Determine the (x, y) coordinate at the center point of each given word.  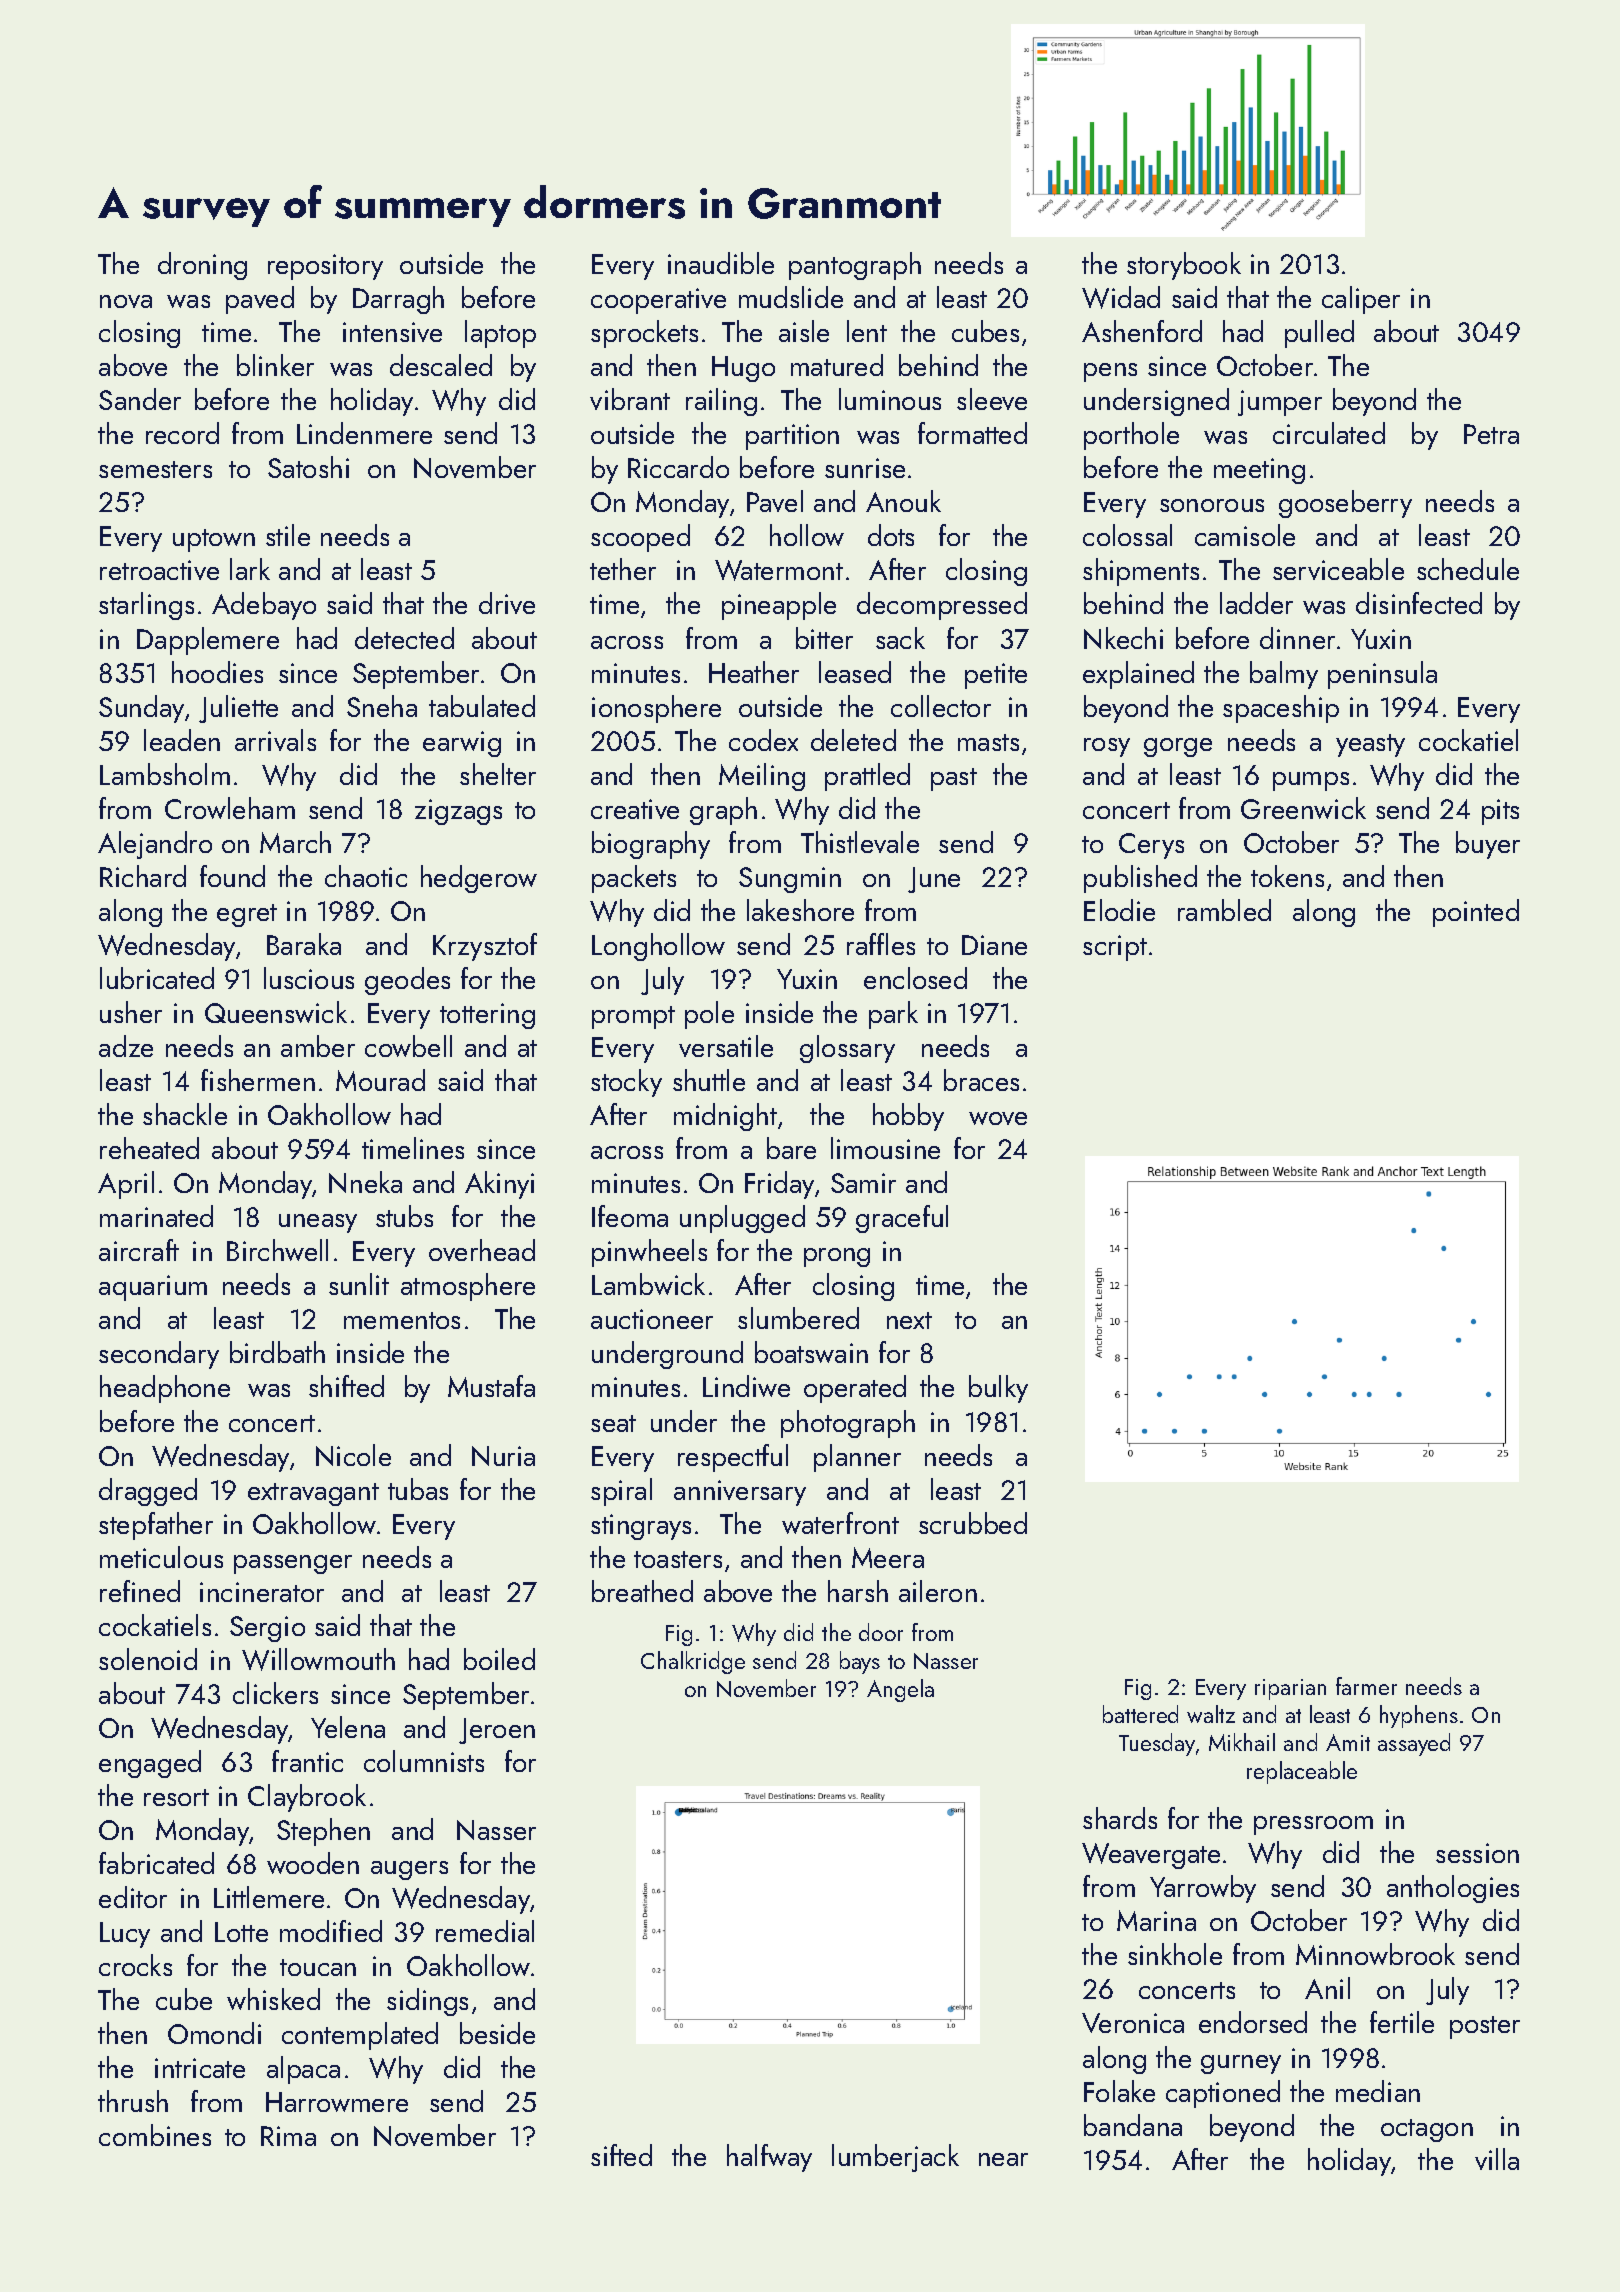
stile (288, 535)
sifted (621, 2155)
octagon (1427, 2130)
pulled (1319, 334)
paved (260, 300)
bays (860, 1662)
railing (721, 402)
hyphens (1419, 1716)
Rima (288, 2136)
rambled (1224, 910)
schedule (1468, 569)
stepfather (156, 1526)
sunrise (865, 468)
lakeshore (800, 910)
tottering (487, 1016)
